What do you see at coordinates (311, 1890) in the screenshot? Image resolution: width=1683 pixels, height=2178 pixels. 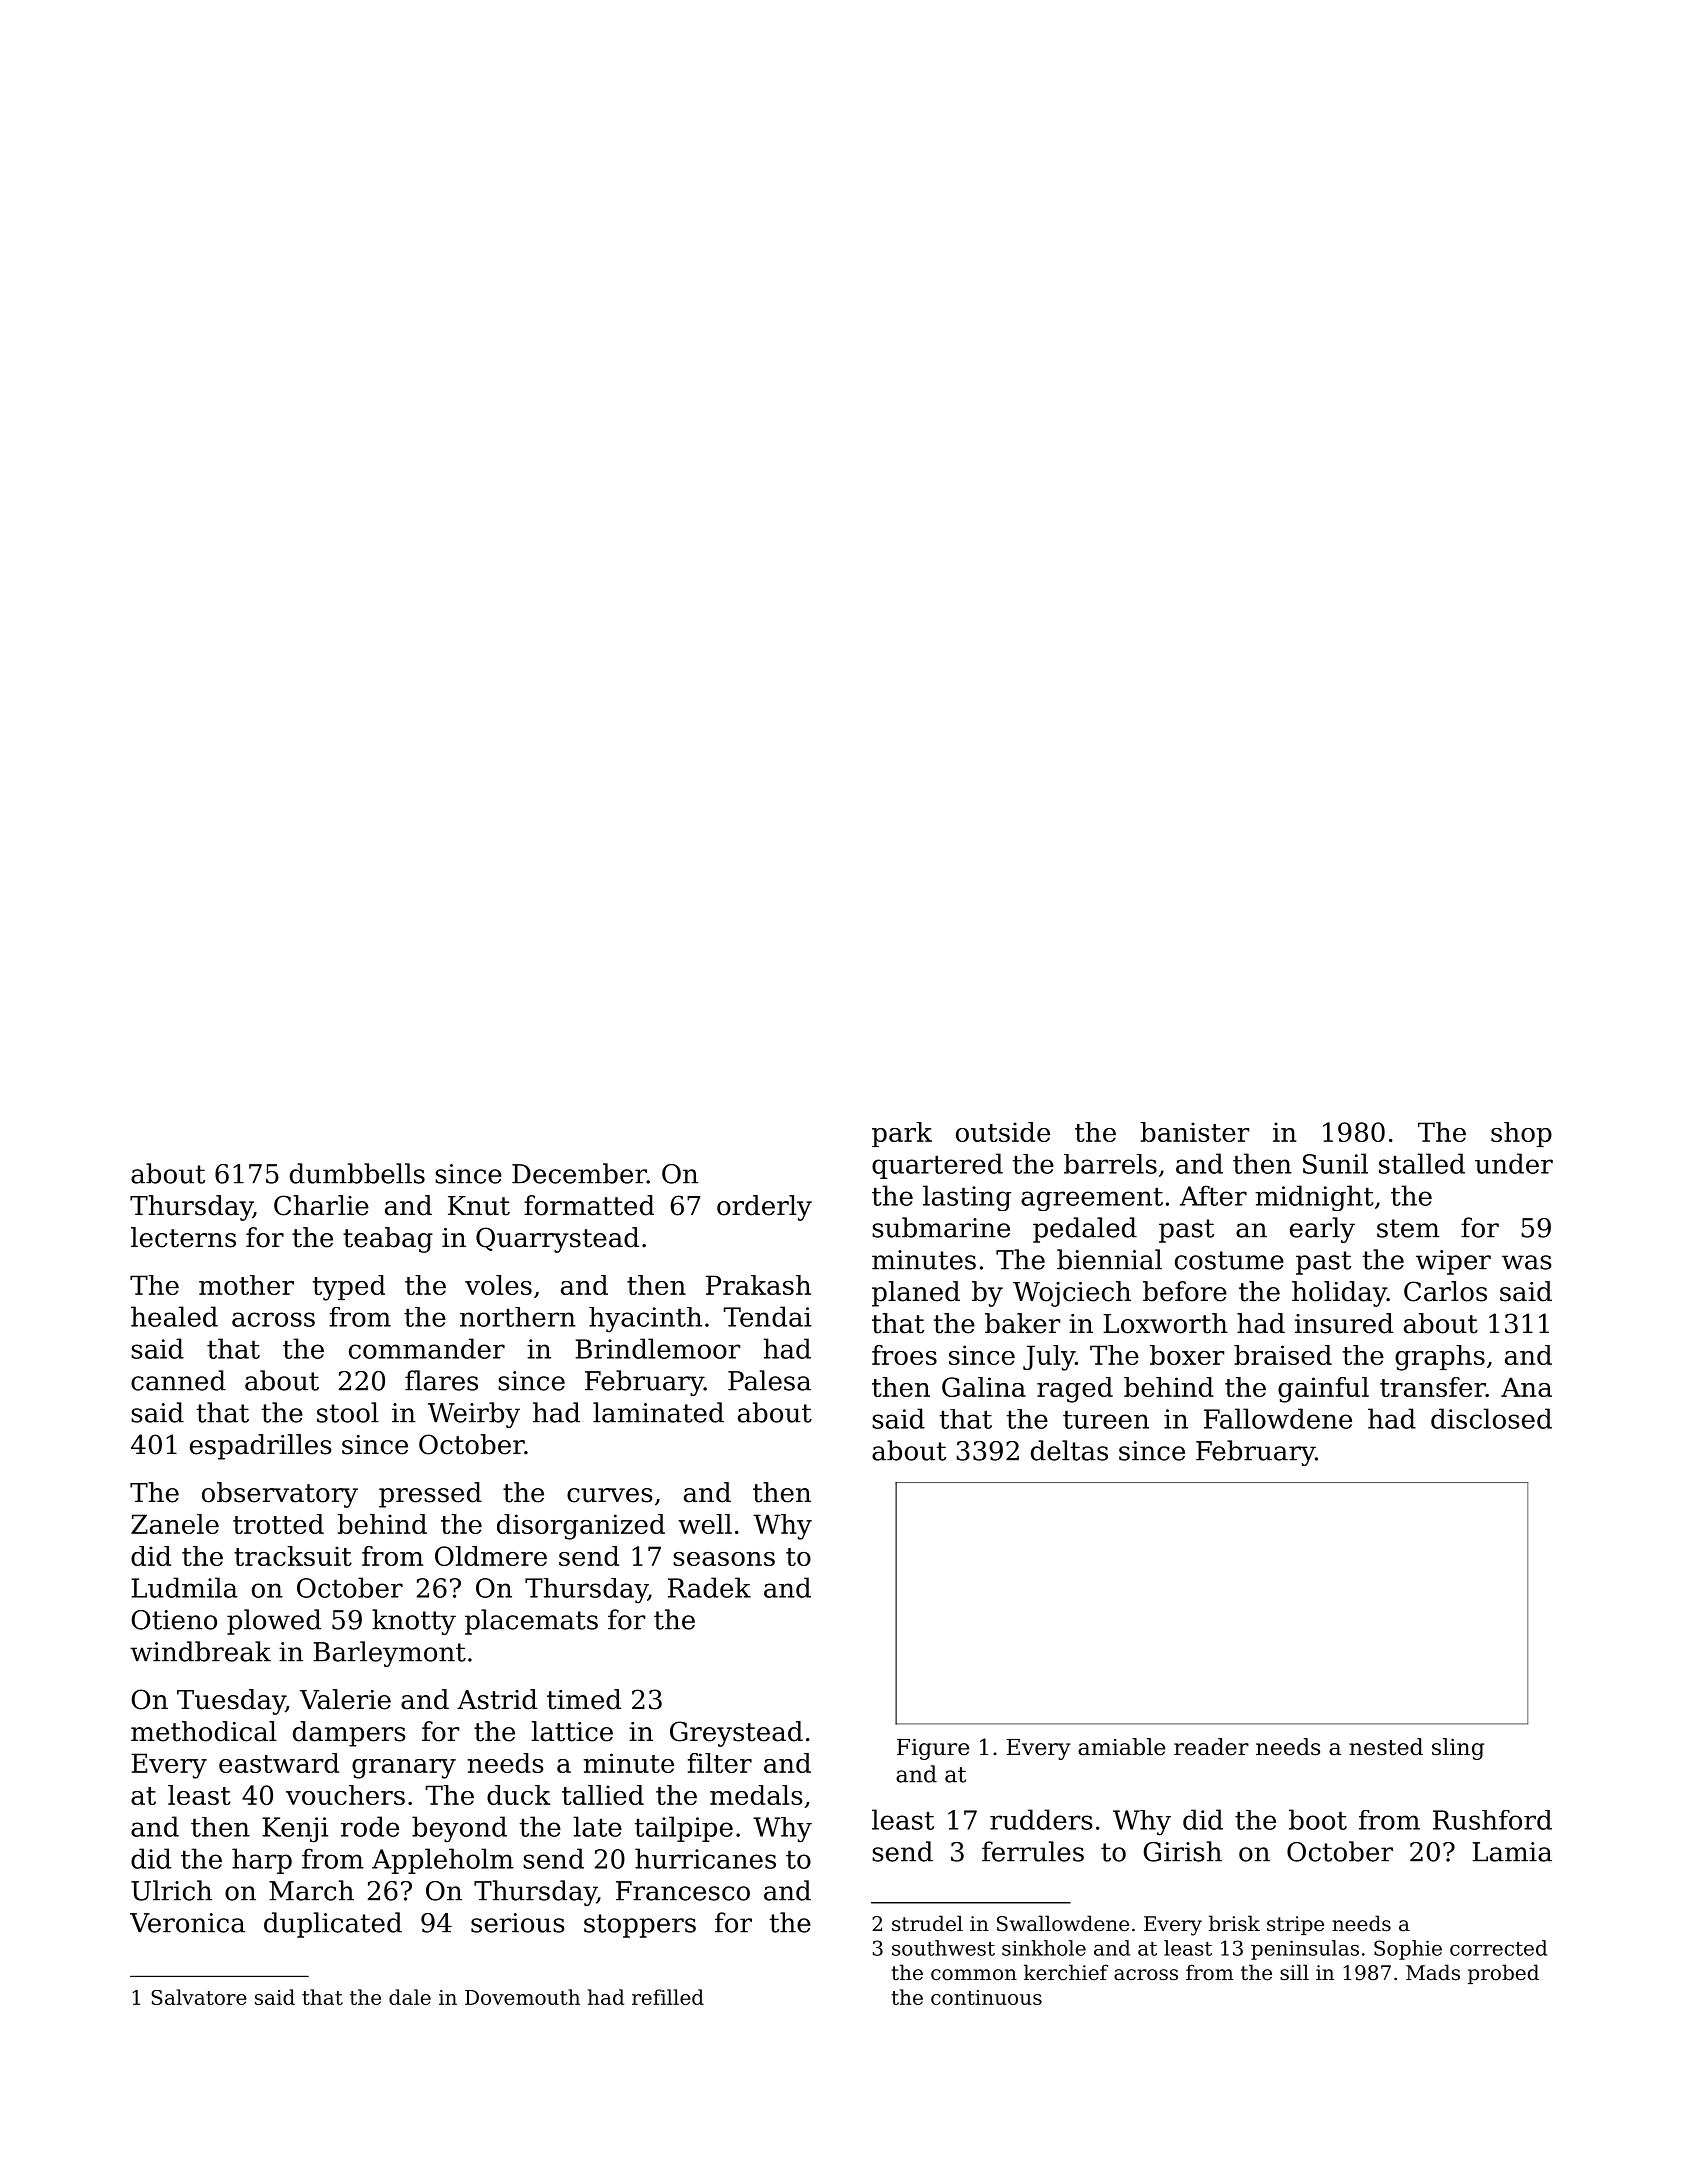 I see `March` at bounding box center [311, 1890].
